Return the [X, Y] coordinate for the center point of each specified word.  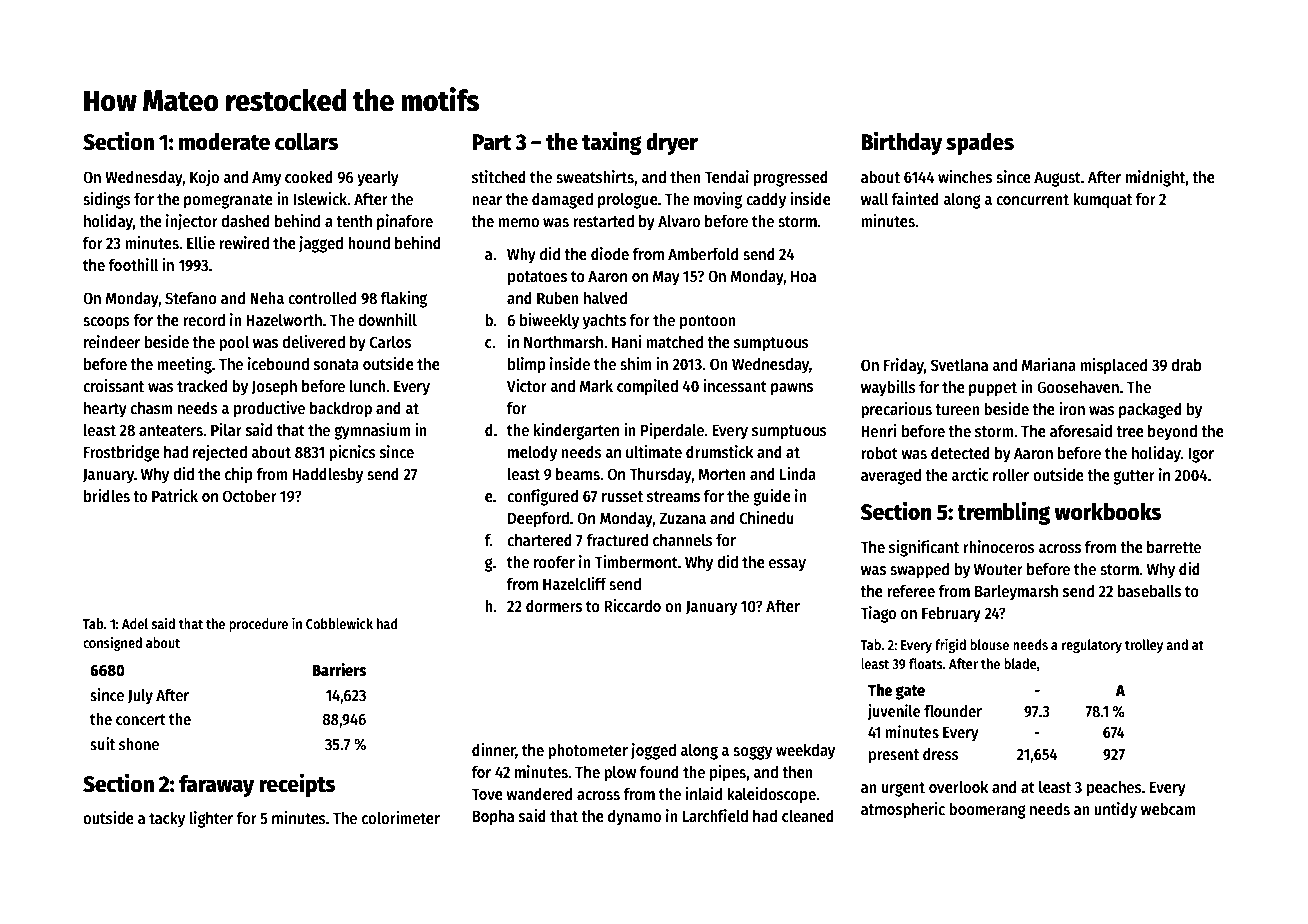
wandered [539, 793]
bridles [107, 496]
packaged [1150, 410]
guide [772, 497]
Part [491, 142]
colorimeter [401, 817]
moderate [224, 142]
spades [980, 144]
